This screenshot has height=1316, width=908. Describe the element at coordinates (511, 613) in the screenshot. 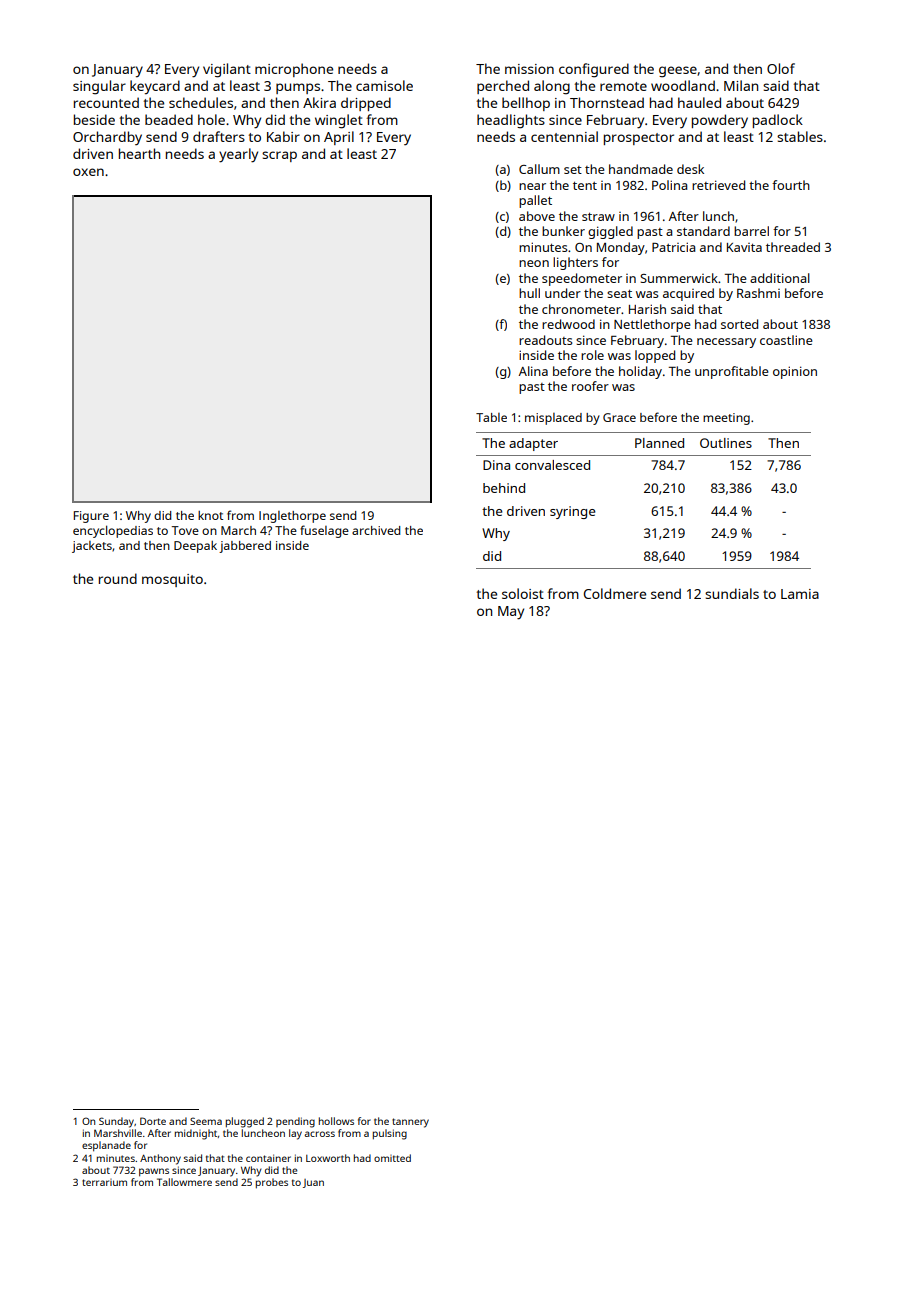

I see `May` at that location.
